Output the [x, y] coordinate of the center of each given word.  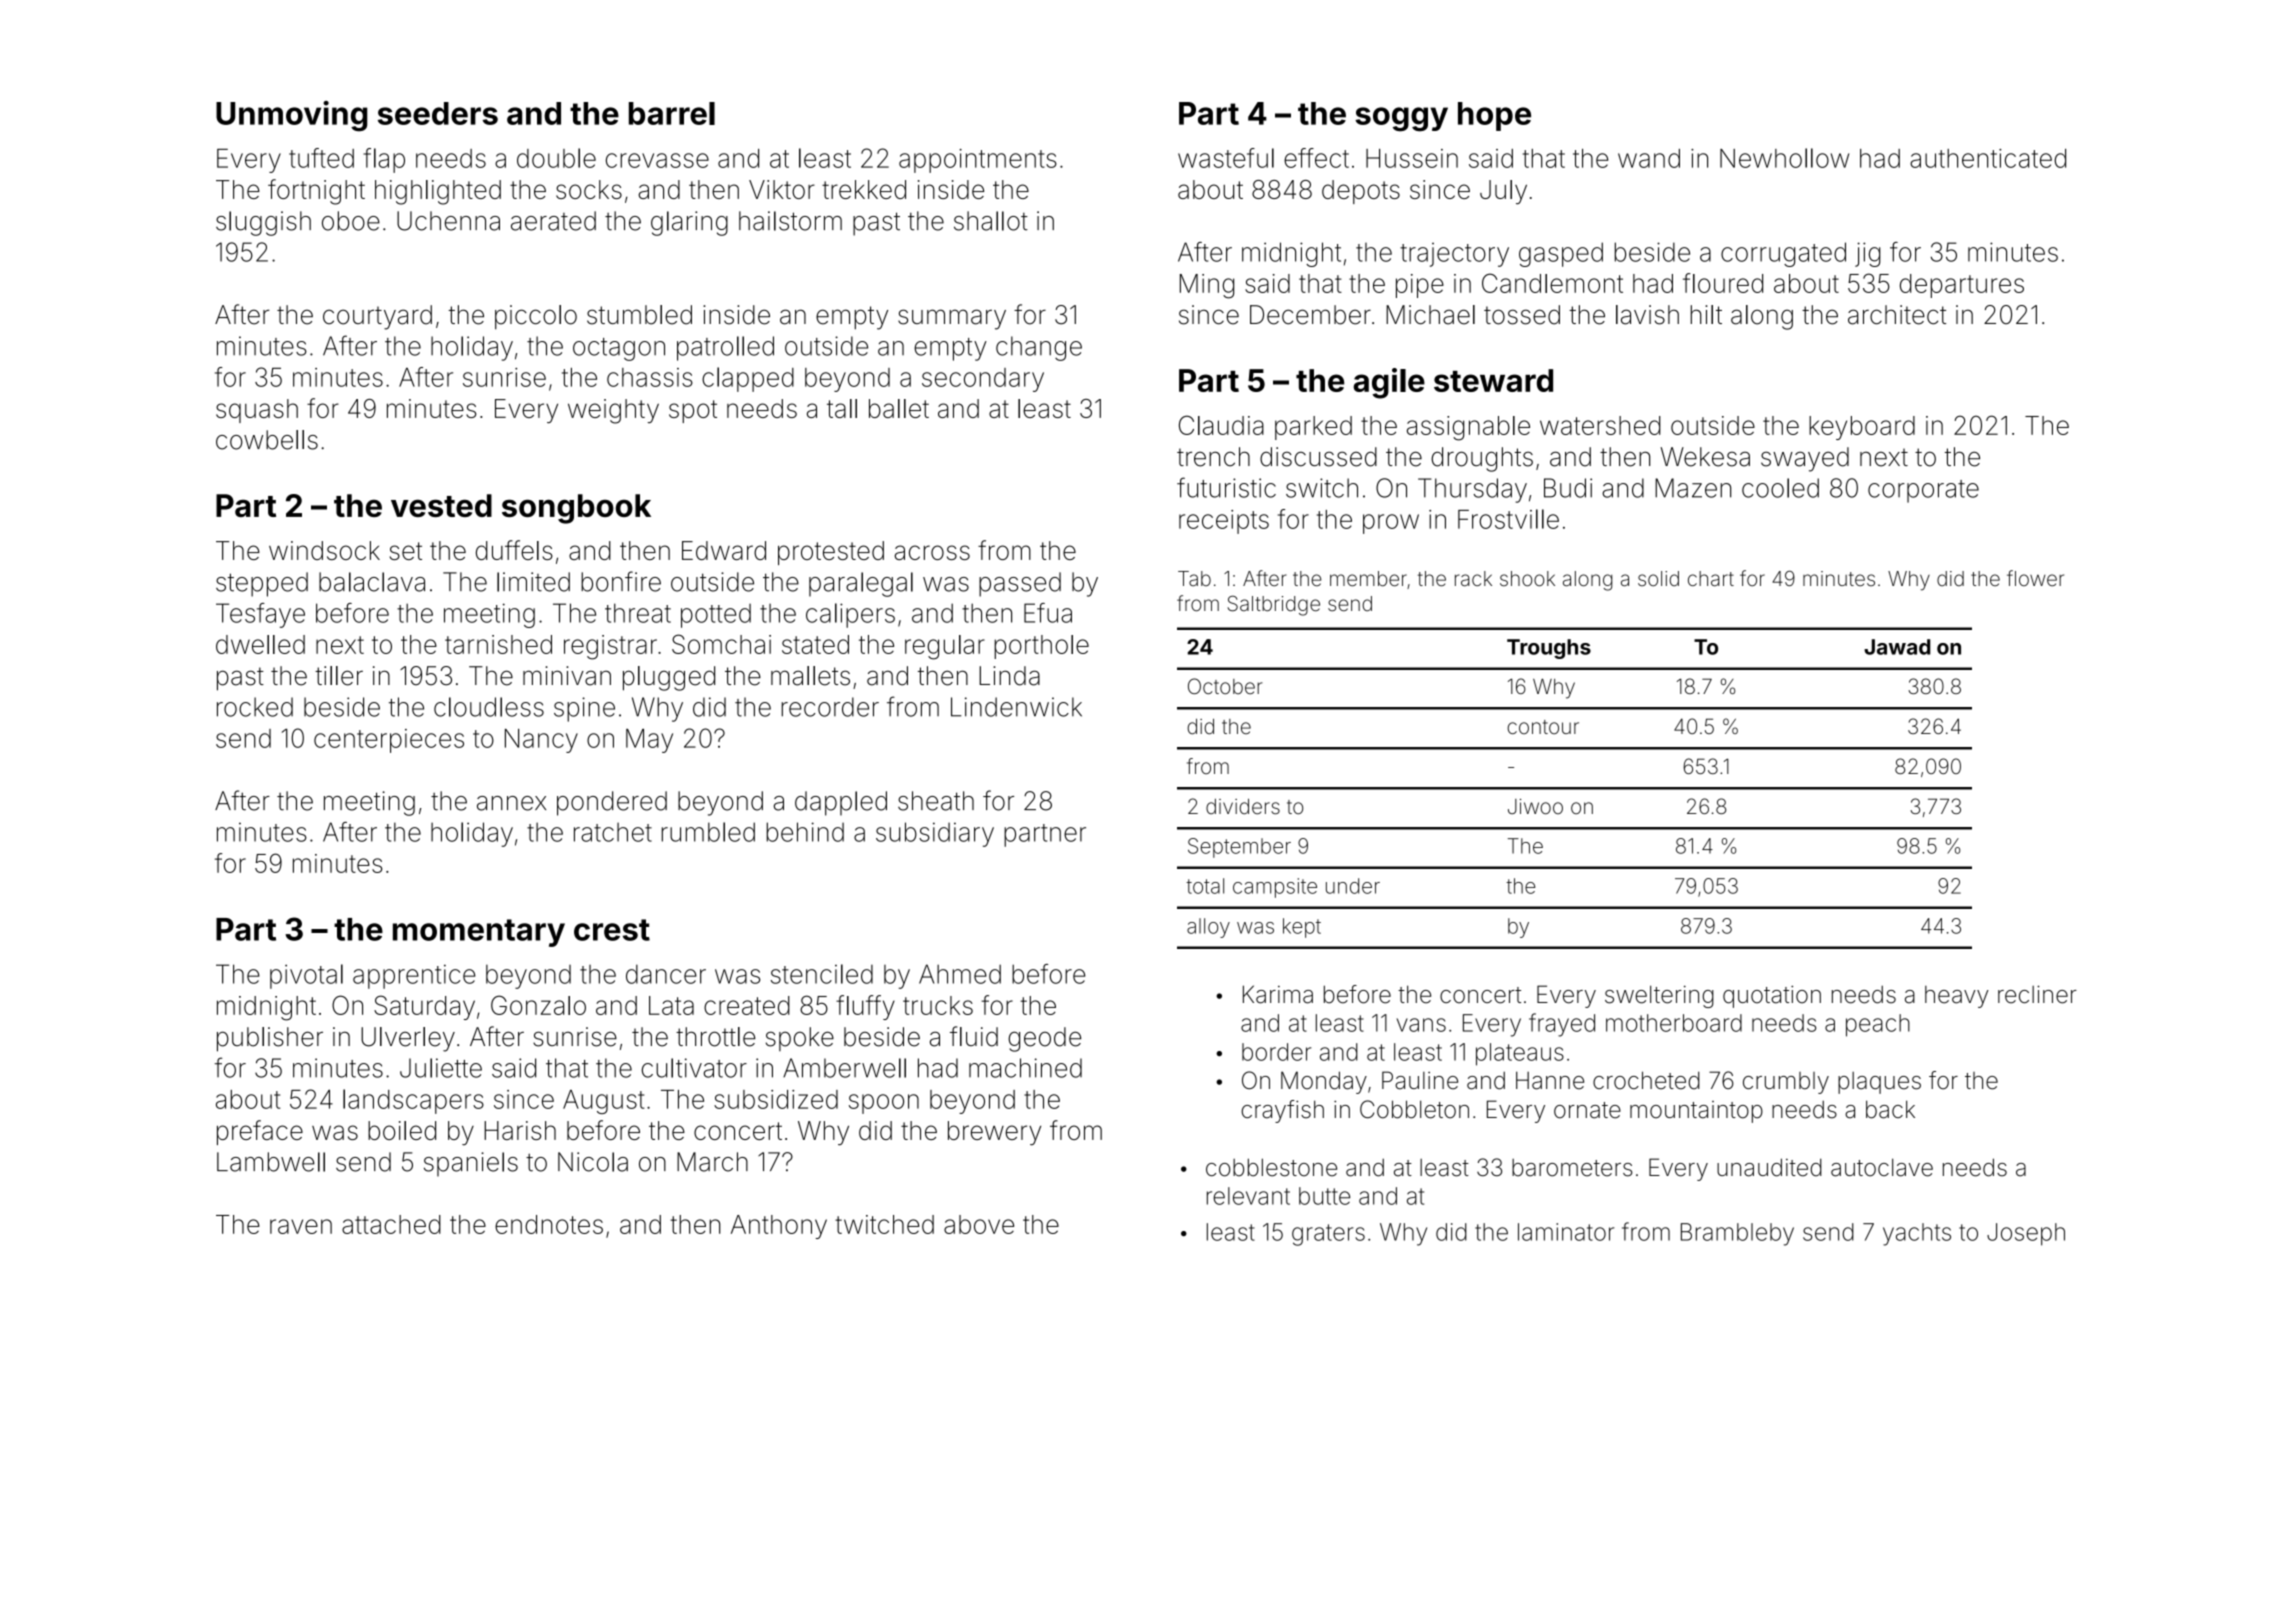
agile [1389, 383]
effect [1316, 158]
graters [1328, 1235]
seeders [438, 113]
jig [1867, 254]
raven [301, 1226]
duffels [514, 550]
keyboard [1862, 428]
